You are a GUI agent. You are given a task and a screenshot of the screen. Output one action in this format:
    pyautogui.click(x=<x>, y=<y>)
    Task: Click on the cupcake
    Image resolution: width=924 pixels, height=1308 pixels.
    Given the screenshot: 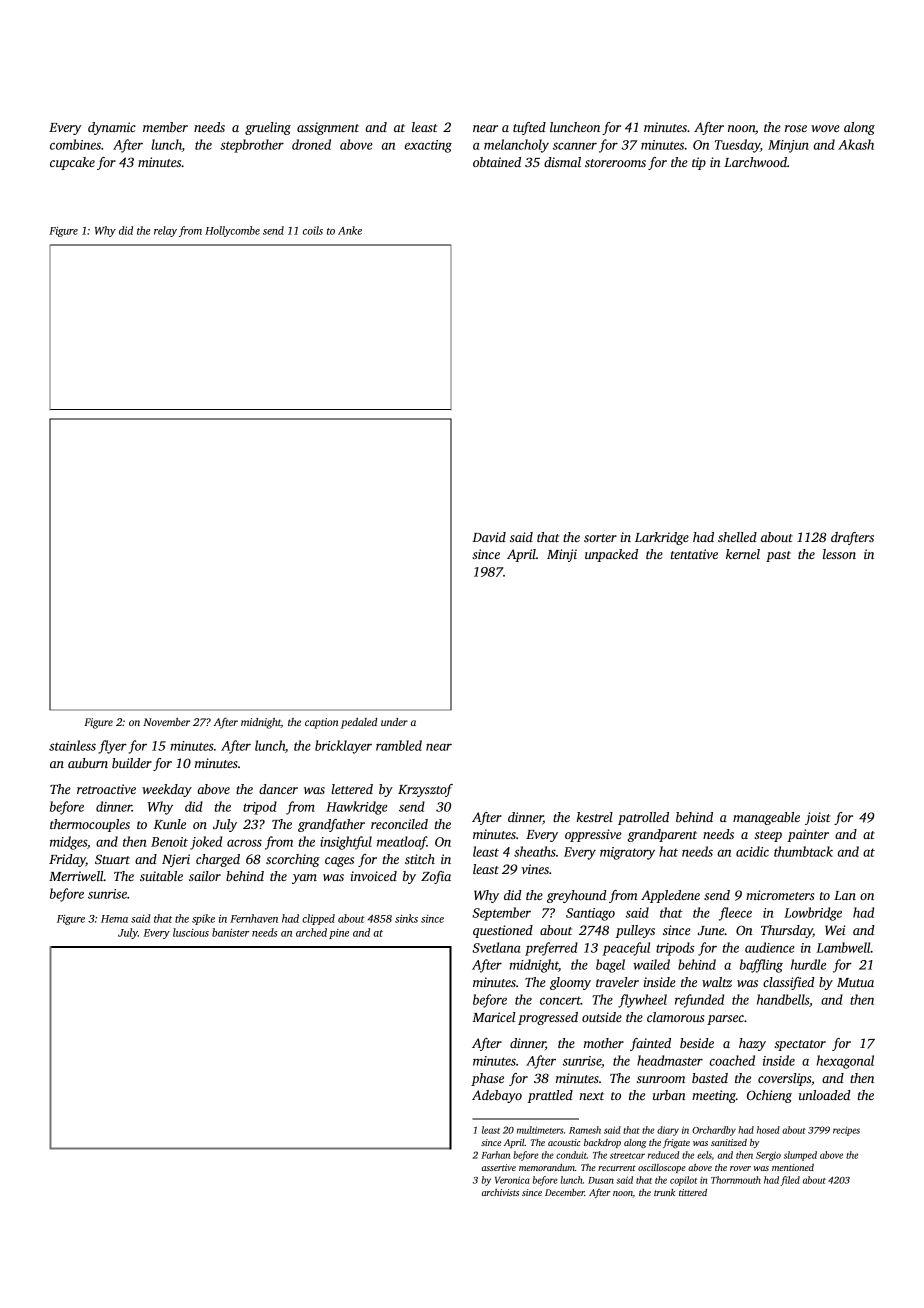 What is the action you would take?
    pyautogui.click(x=72, y=163)
